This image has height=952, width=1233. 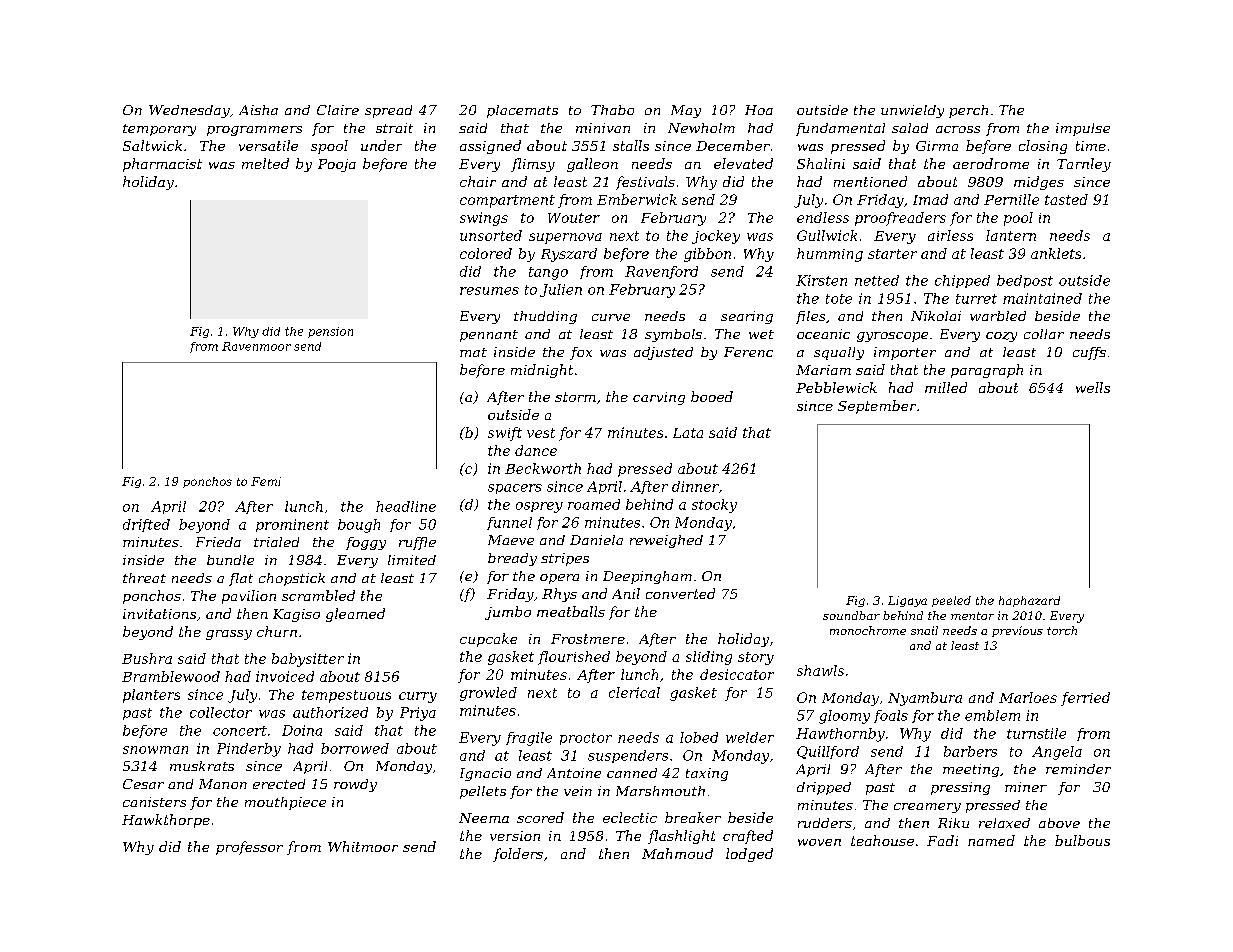 What do you see at coordinates (912, 111) in the image?
I see `unwieldy` at bounding box center [912, 111].
